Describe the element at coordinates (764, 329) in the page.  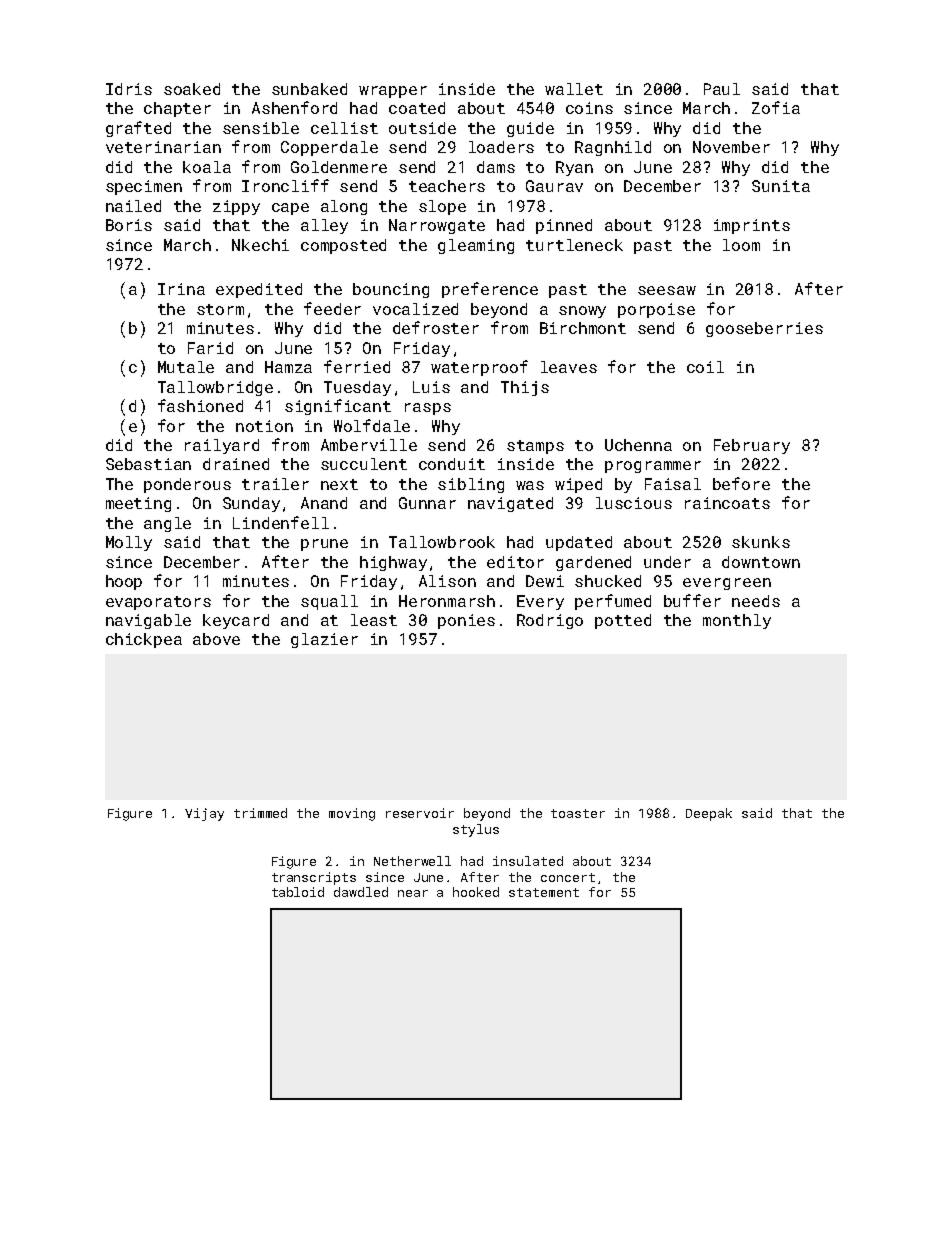
I see `gooseberries` at that location.
